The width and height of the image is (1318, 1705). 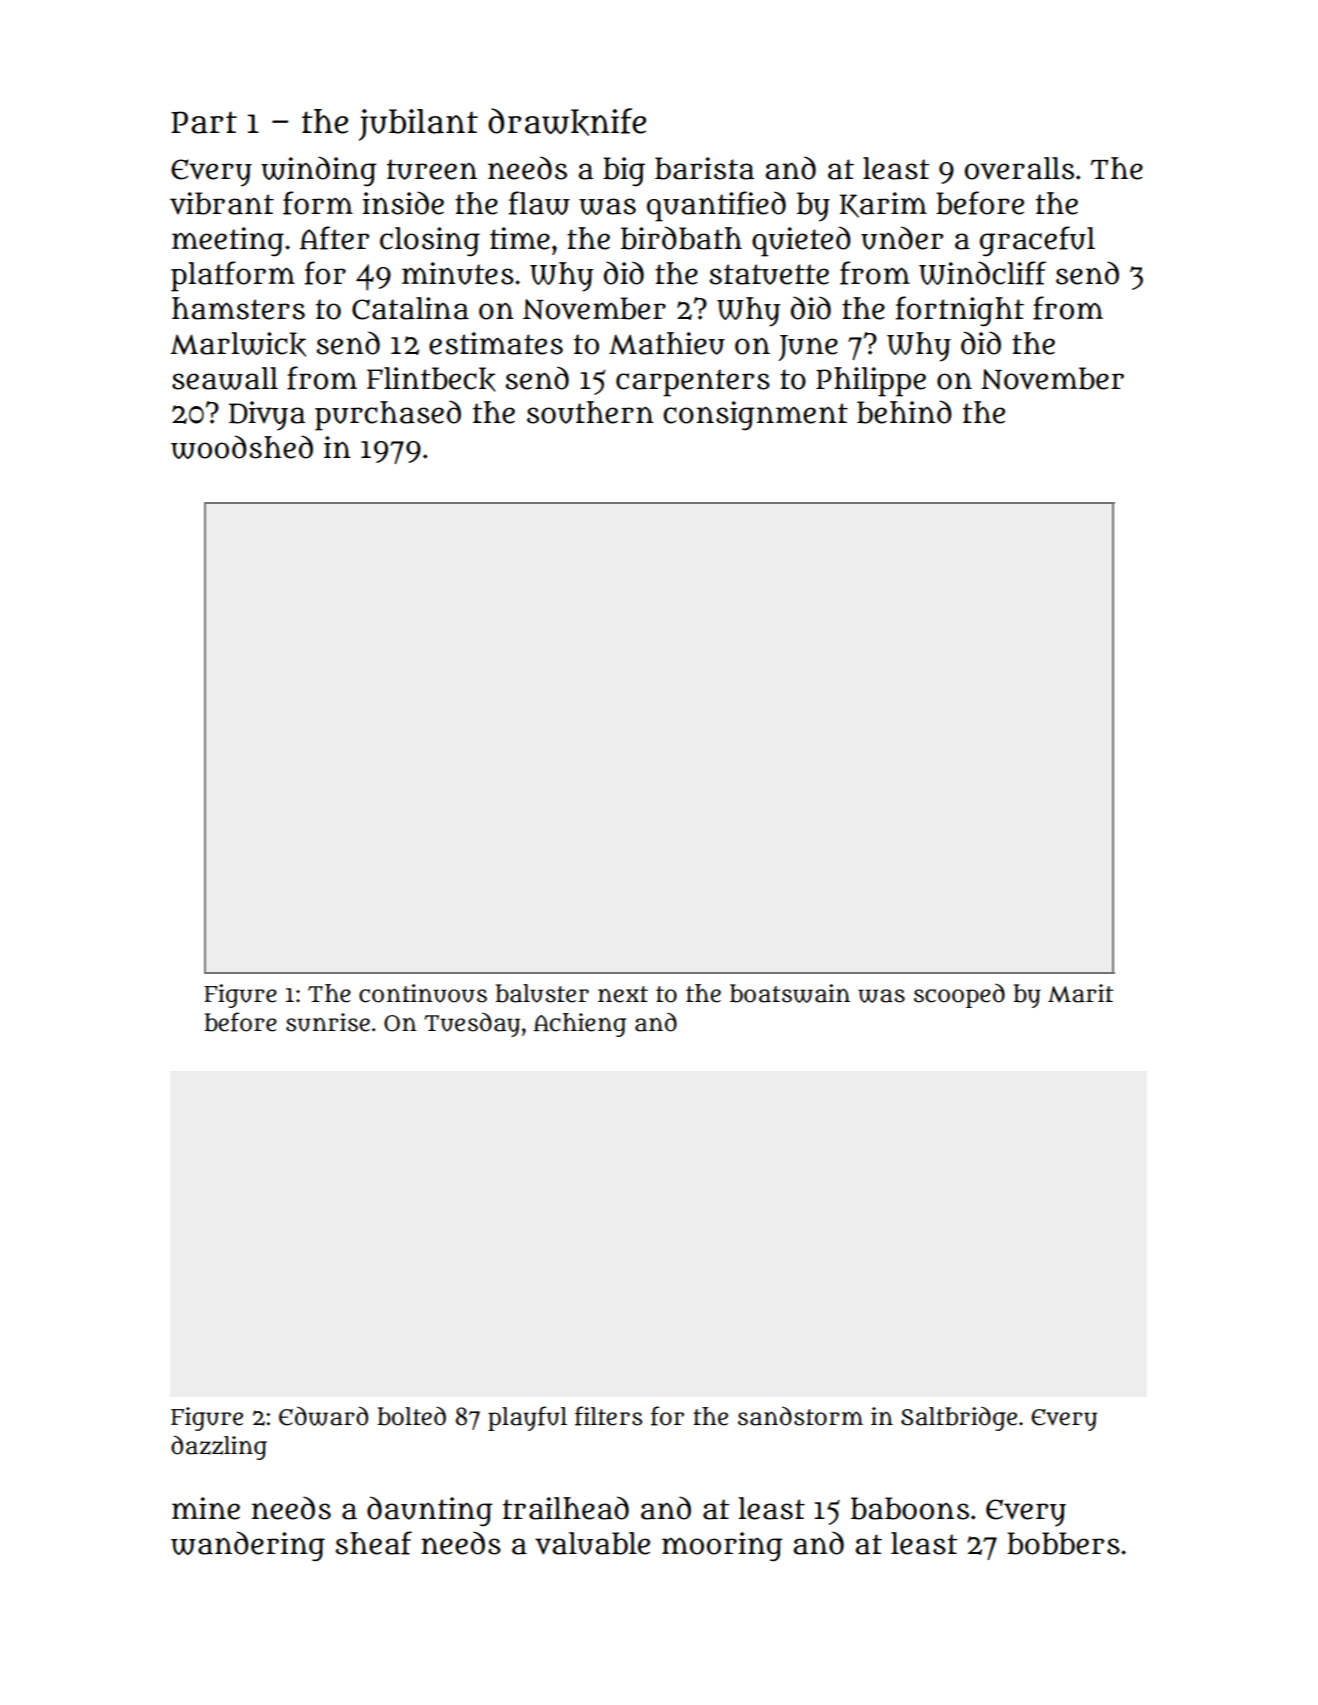 What do you see at coordinates (328, 1022) in the image?
I see `sunrise` at bounding box center [328, 1022].
